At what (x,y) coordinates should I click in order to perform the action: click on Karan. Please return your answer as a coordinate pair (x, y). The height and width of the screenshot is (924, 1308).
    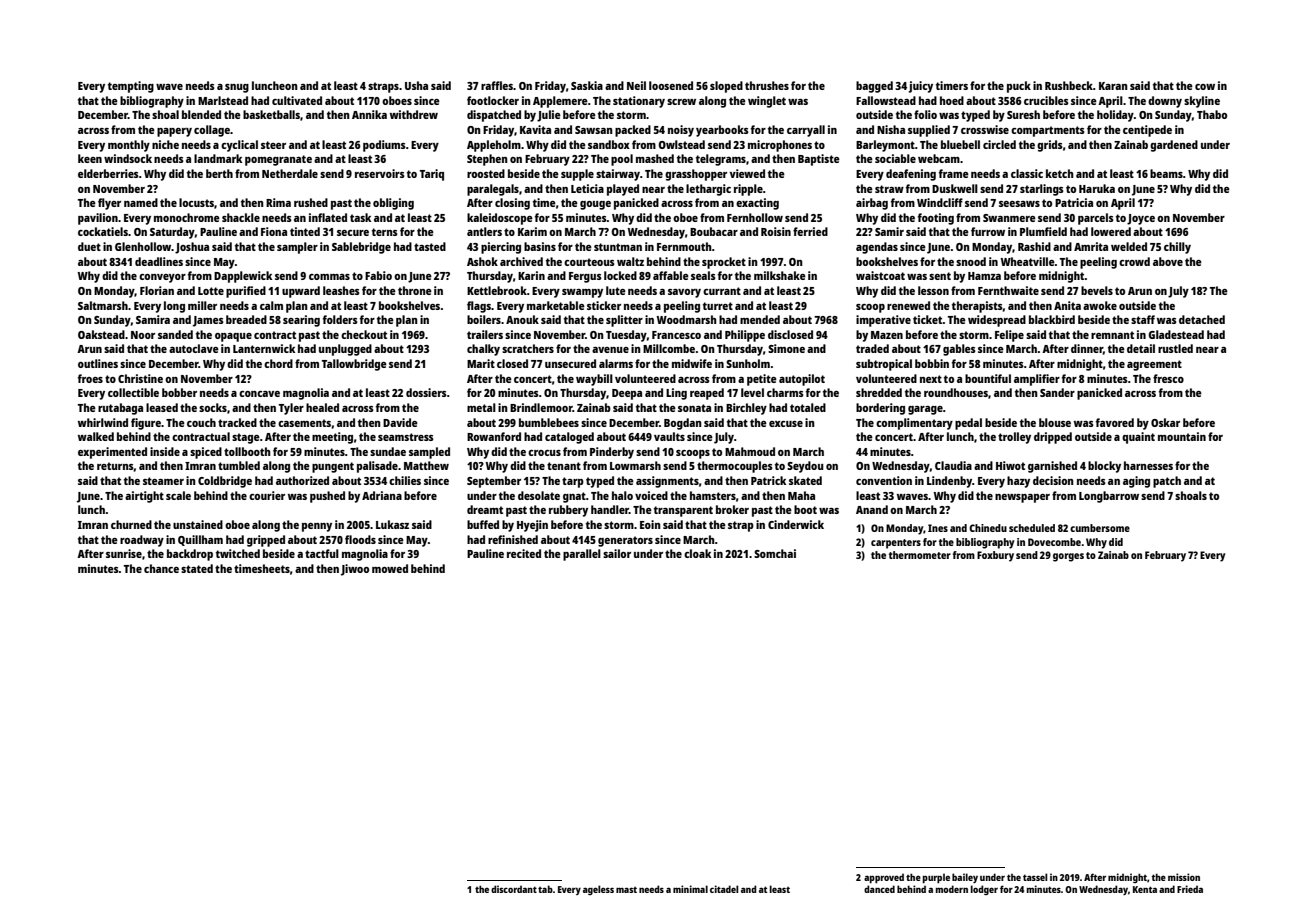
    Looking at the image, I should click on (1113, 86).
